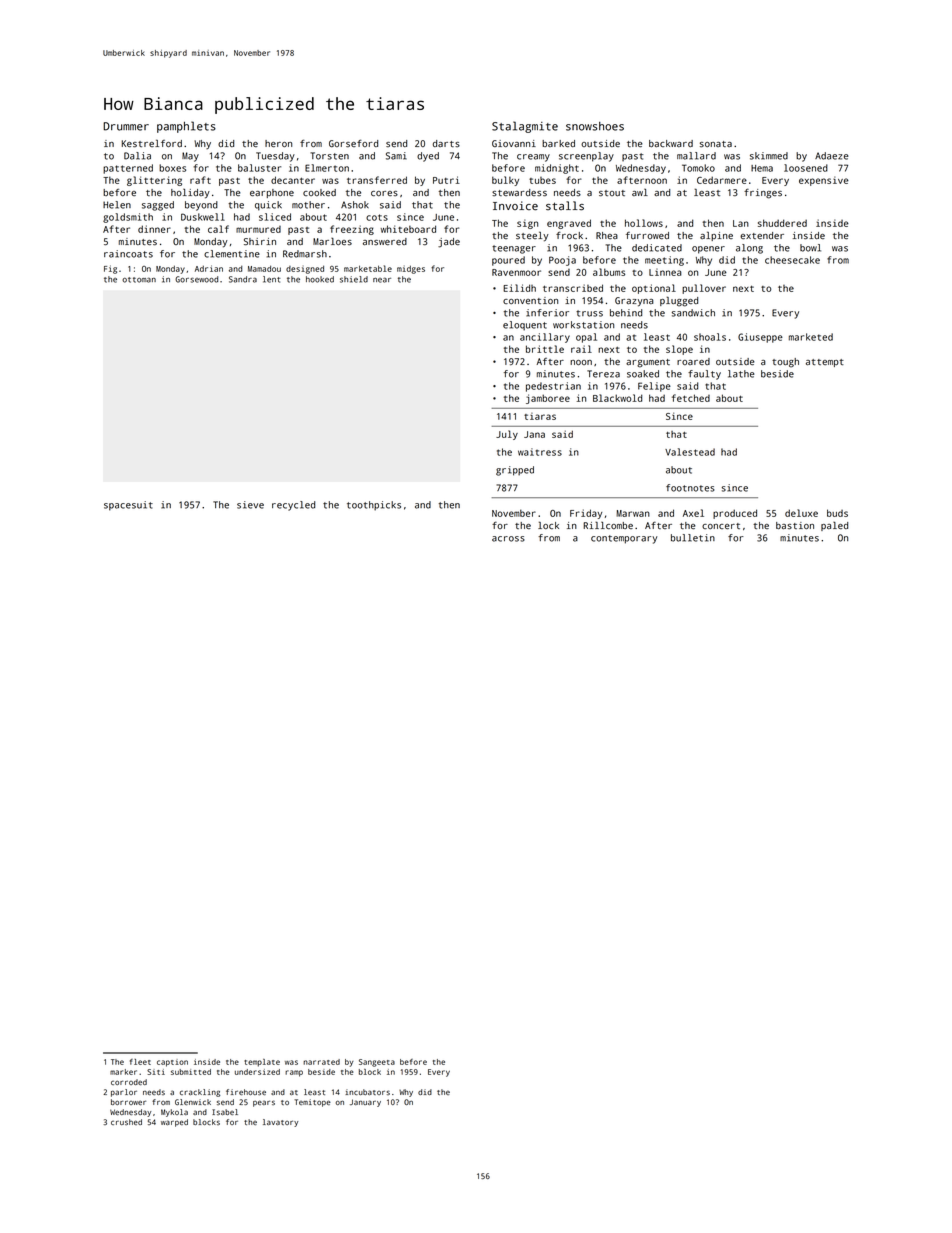  Describe the element at coordinates (693, 538) in the document. I see `bulletin` at that location.
